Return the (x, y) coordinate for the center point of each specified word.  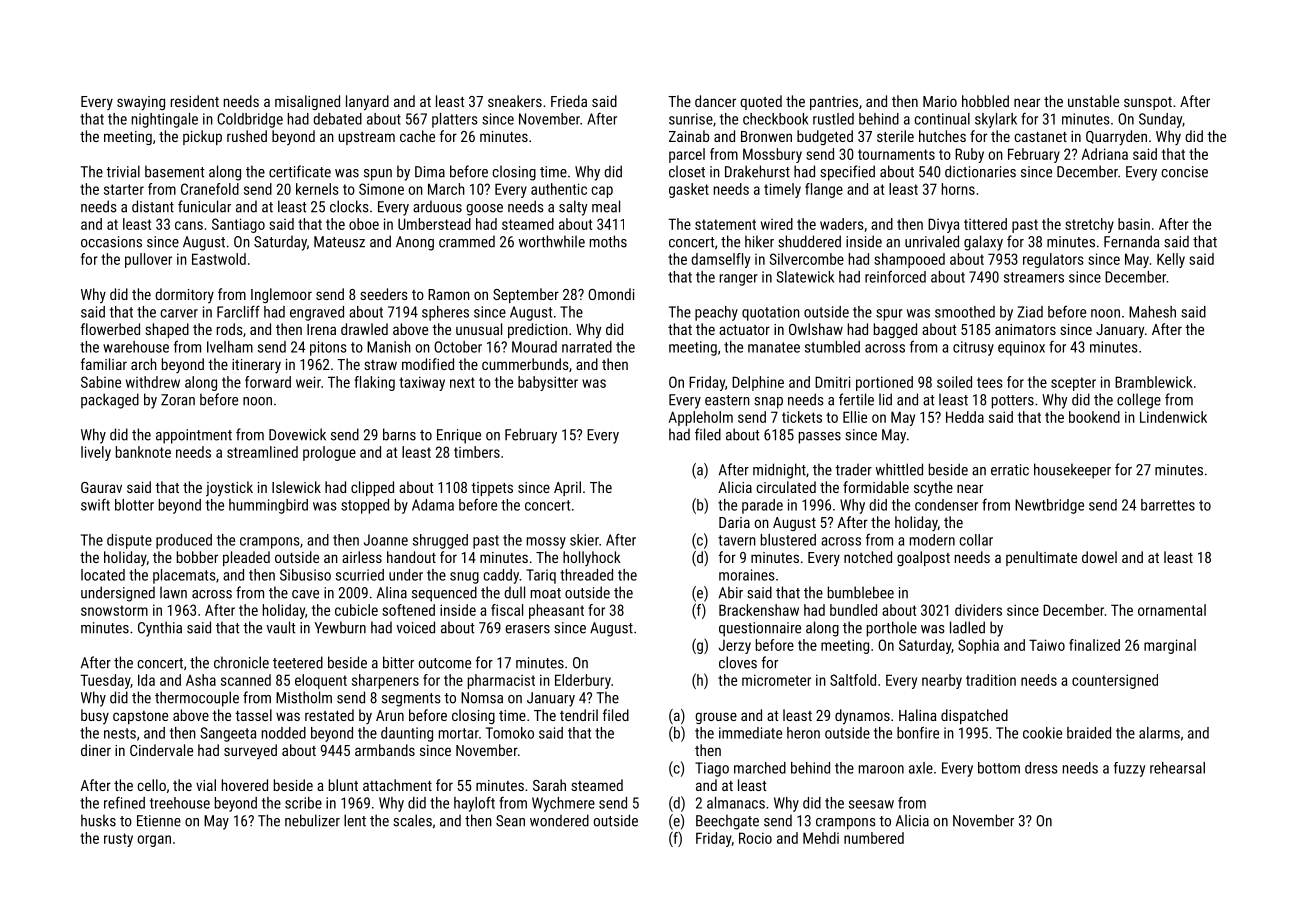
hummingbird (268, 506)
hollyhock (592, 558)
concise (1184, 172)
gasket (689, 190)
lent (355, 820)
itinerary (256, 366)
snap (768, 403)
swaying (141, 103)
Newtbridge (1049, 506)
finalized (1094, 645)
